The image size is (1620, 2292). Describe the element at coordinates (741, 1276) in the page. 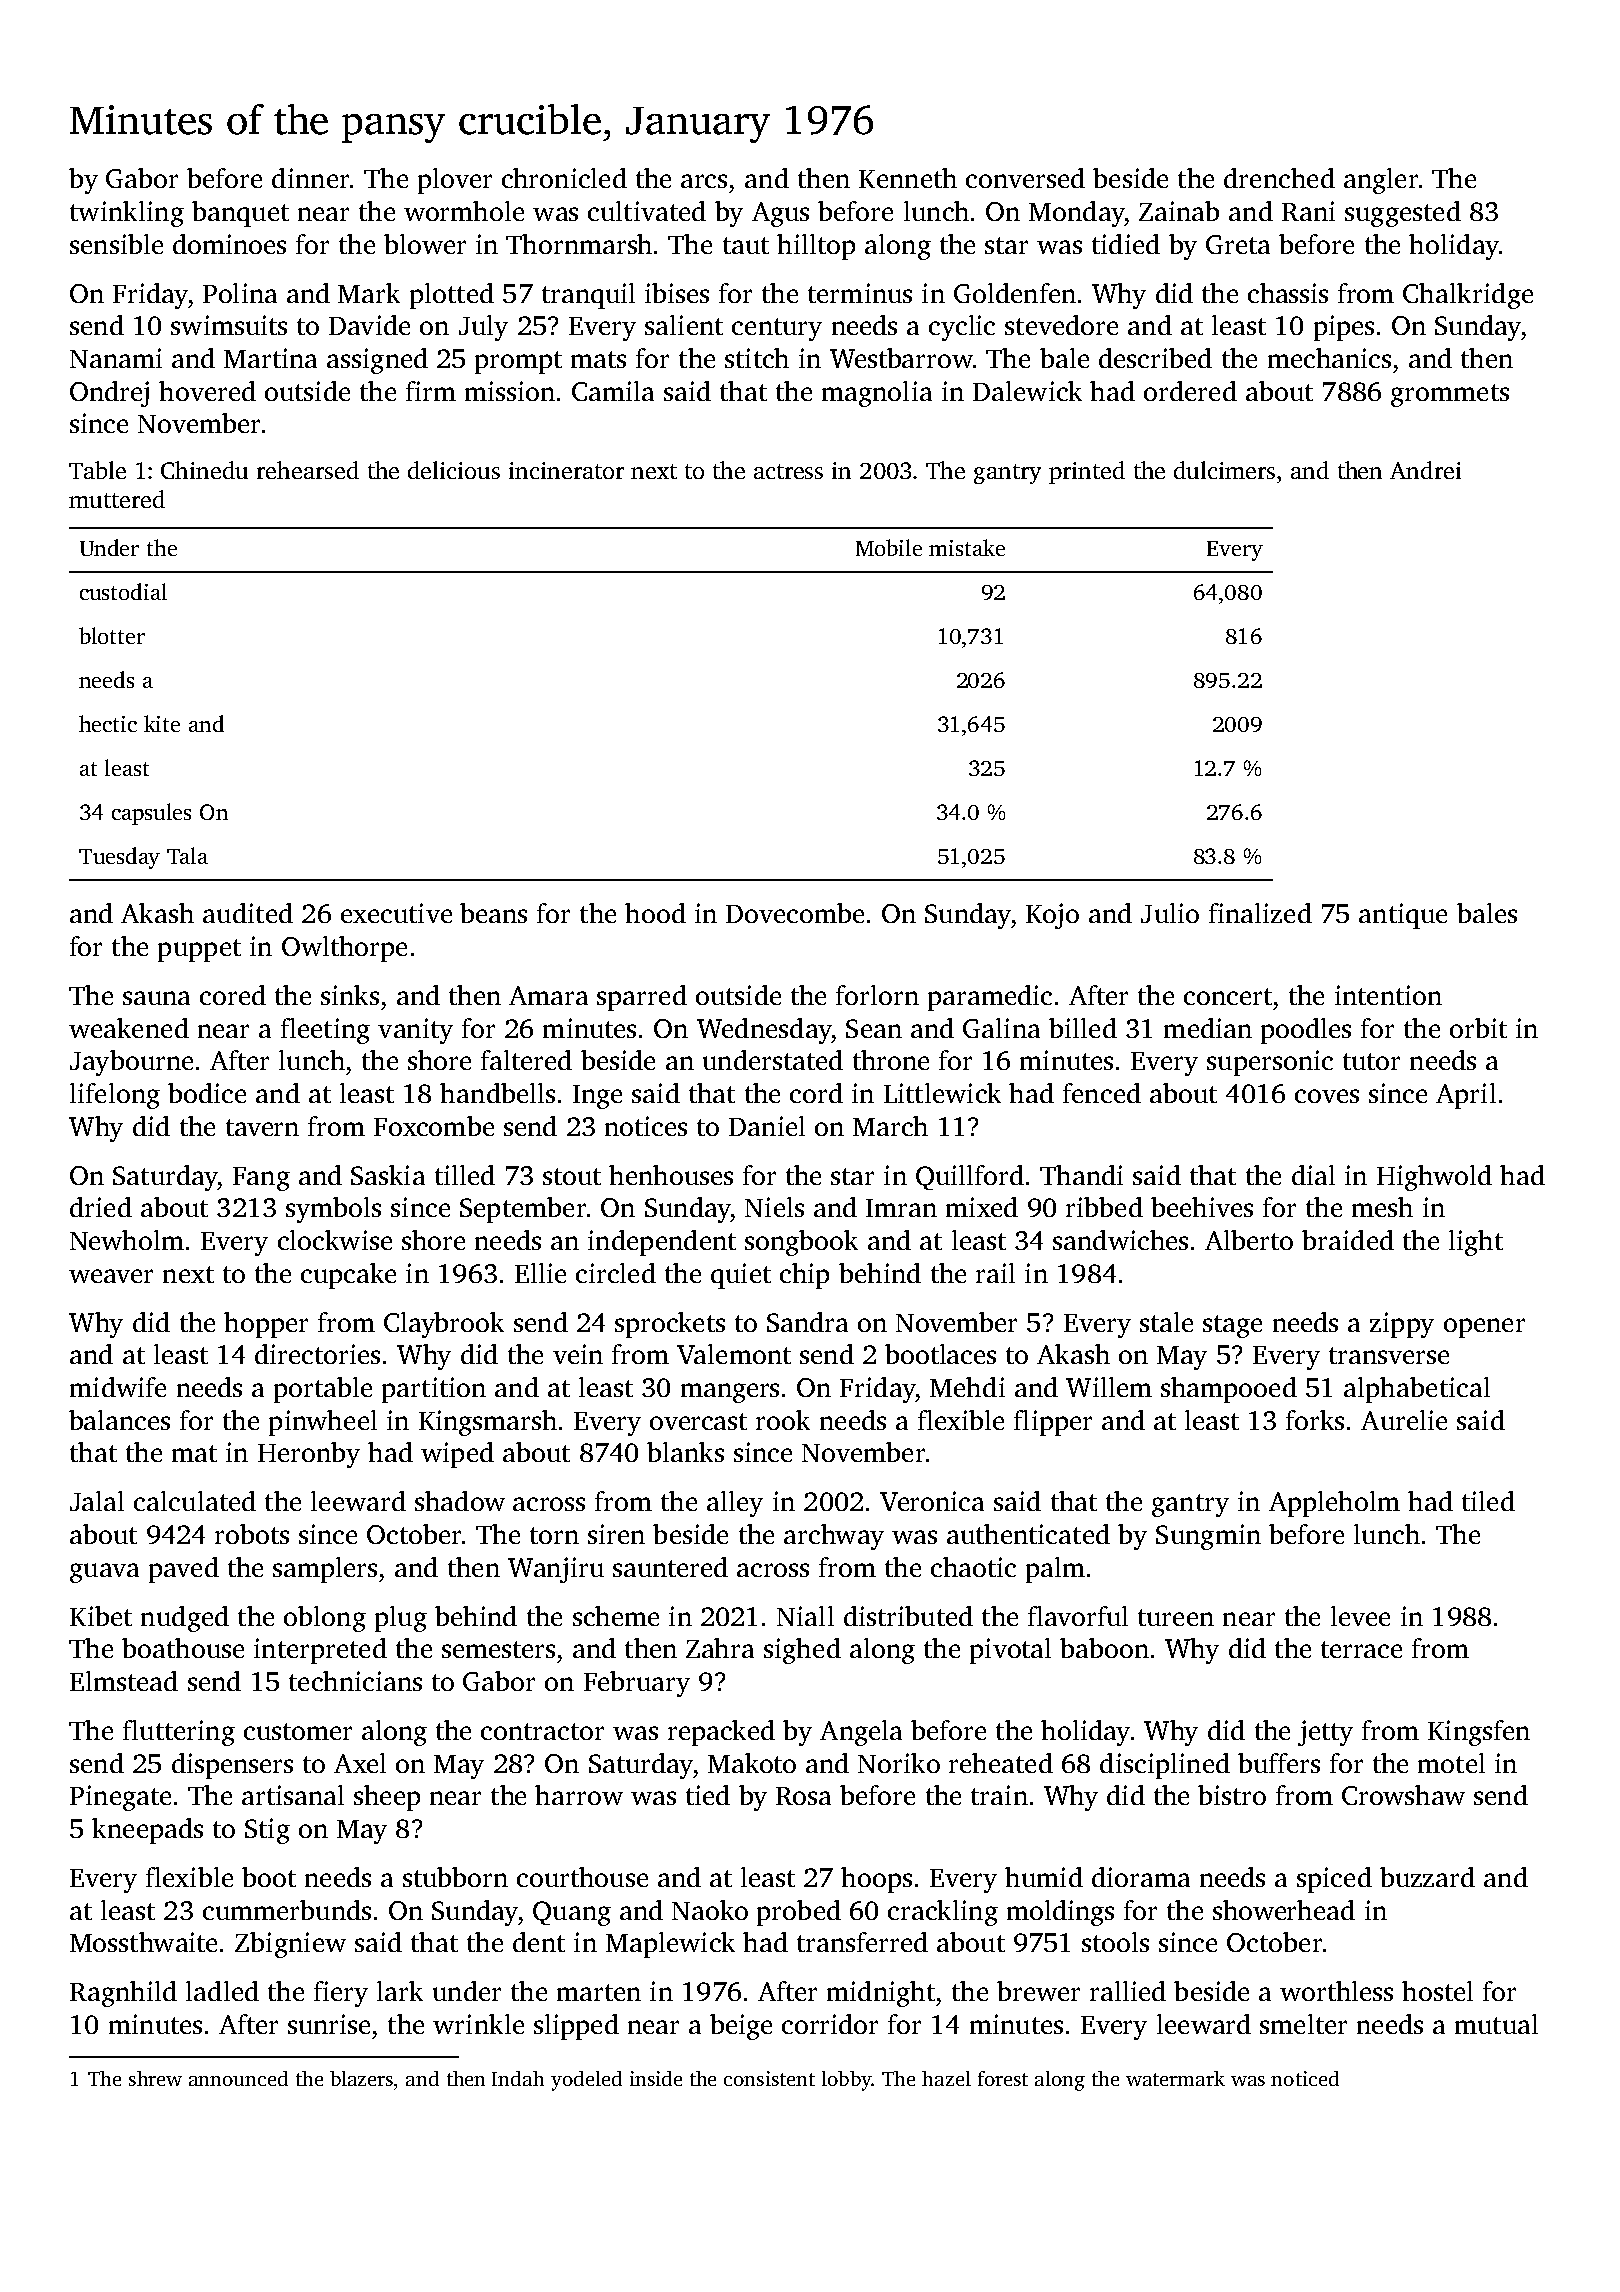

I see `quiet` at that location.
